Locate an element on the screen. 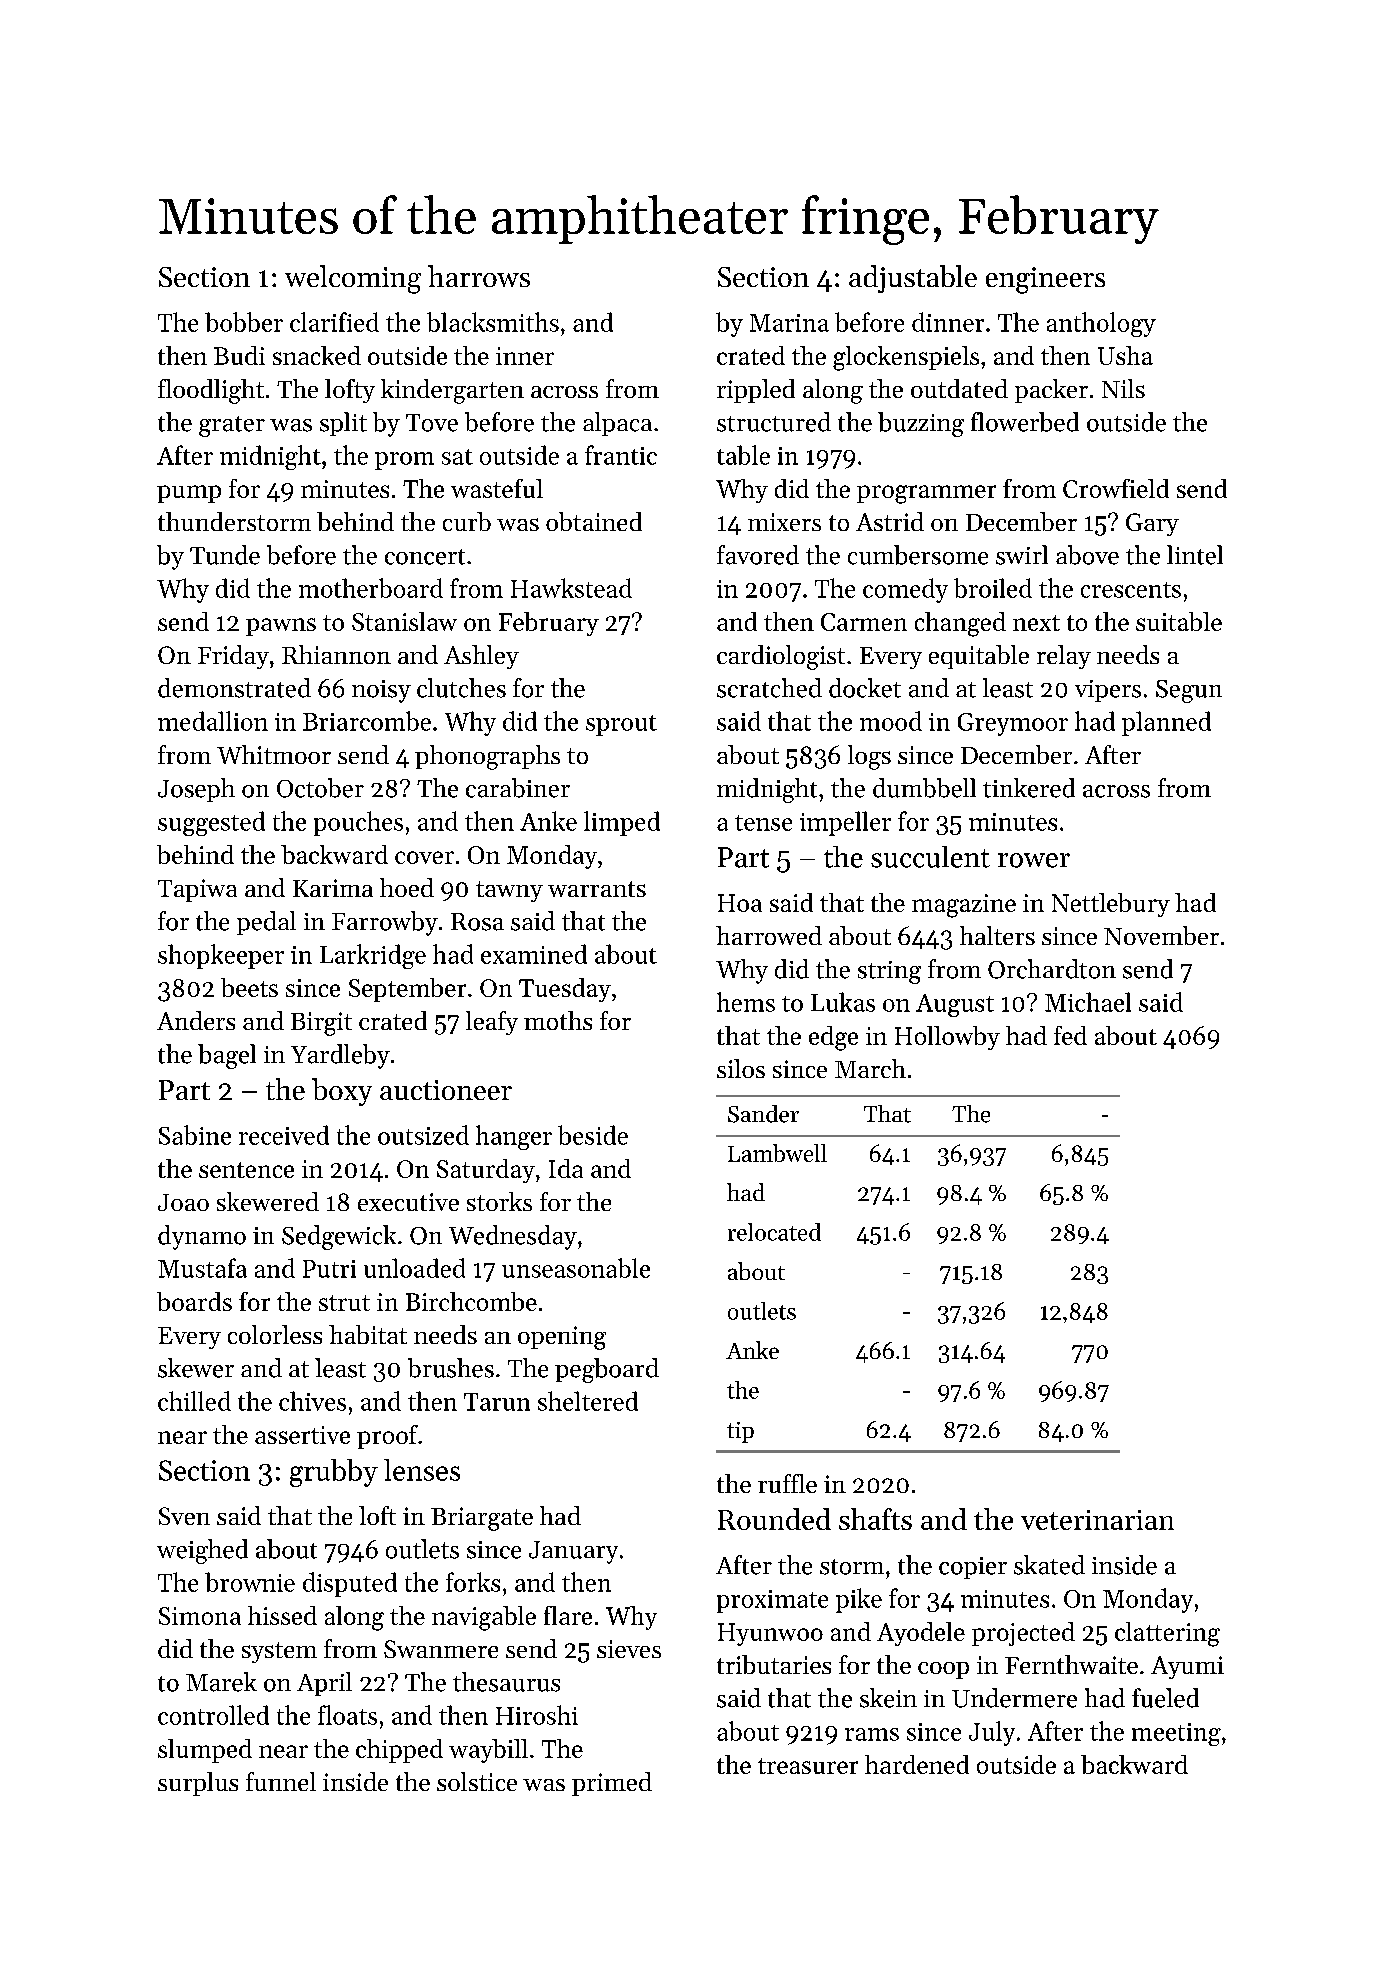  relocated is located at coordinates (774, 1232).
